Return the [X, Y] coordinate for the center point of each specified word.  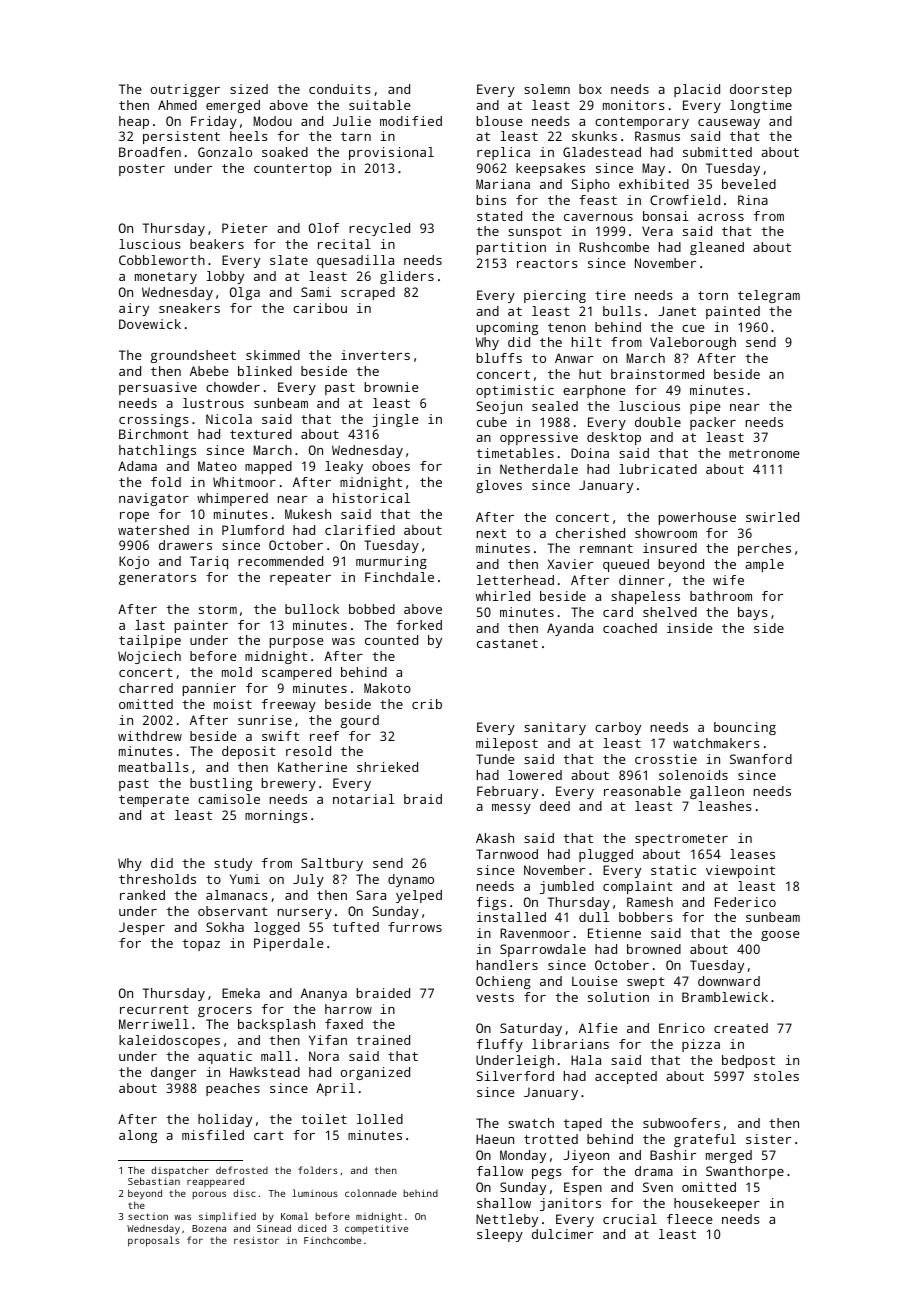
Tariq [209, 562]
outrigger [185, 90]
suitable [379, 105]
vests [495, 997]
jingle [395, 420]
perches [764, 549]
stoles [776, 1076]
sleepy [500, 1235]
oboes [391, 466]
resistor [256, 1240]
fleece [689, 1219]
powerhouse [697, 518]
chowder [233, 387]
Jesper [142, 928]
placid [697, 90]
